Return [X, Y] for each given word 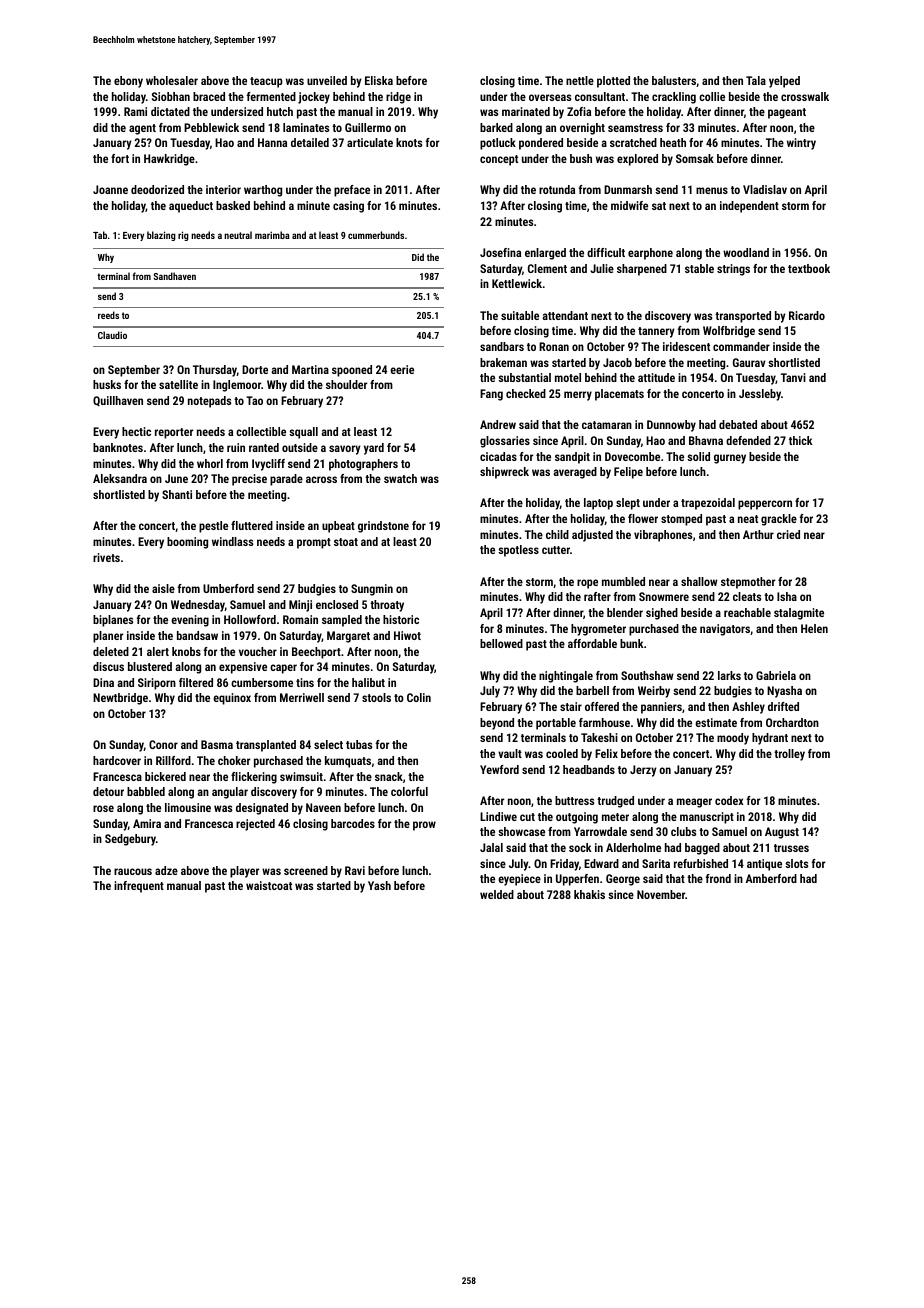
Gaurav [749, 362]
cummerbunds [376, 235]
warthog [263, 191]
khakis [589, 894]
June [176, 478]
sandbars [502, 346]
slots [796, 863]
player [244, 872]
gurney [730, 459]
